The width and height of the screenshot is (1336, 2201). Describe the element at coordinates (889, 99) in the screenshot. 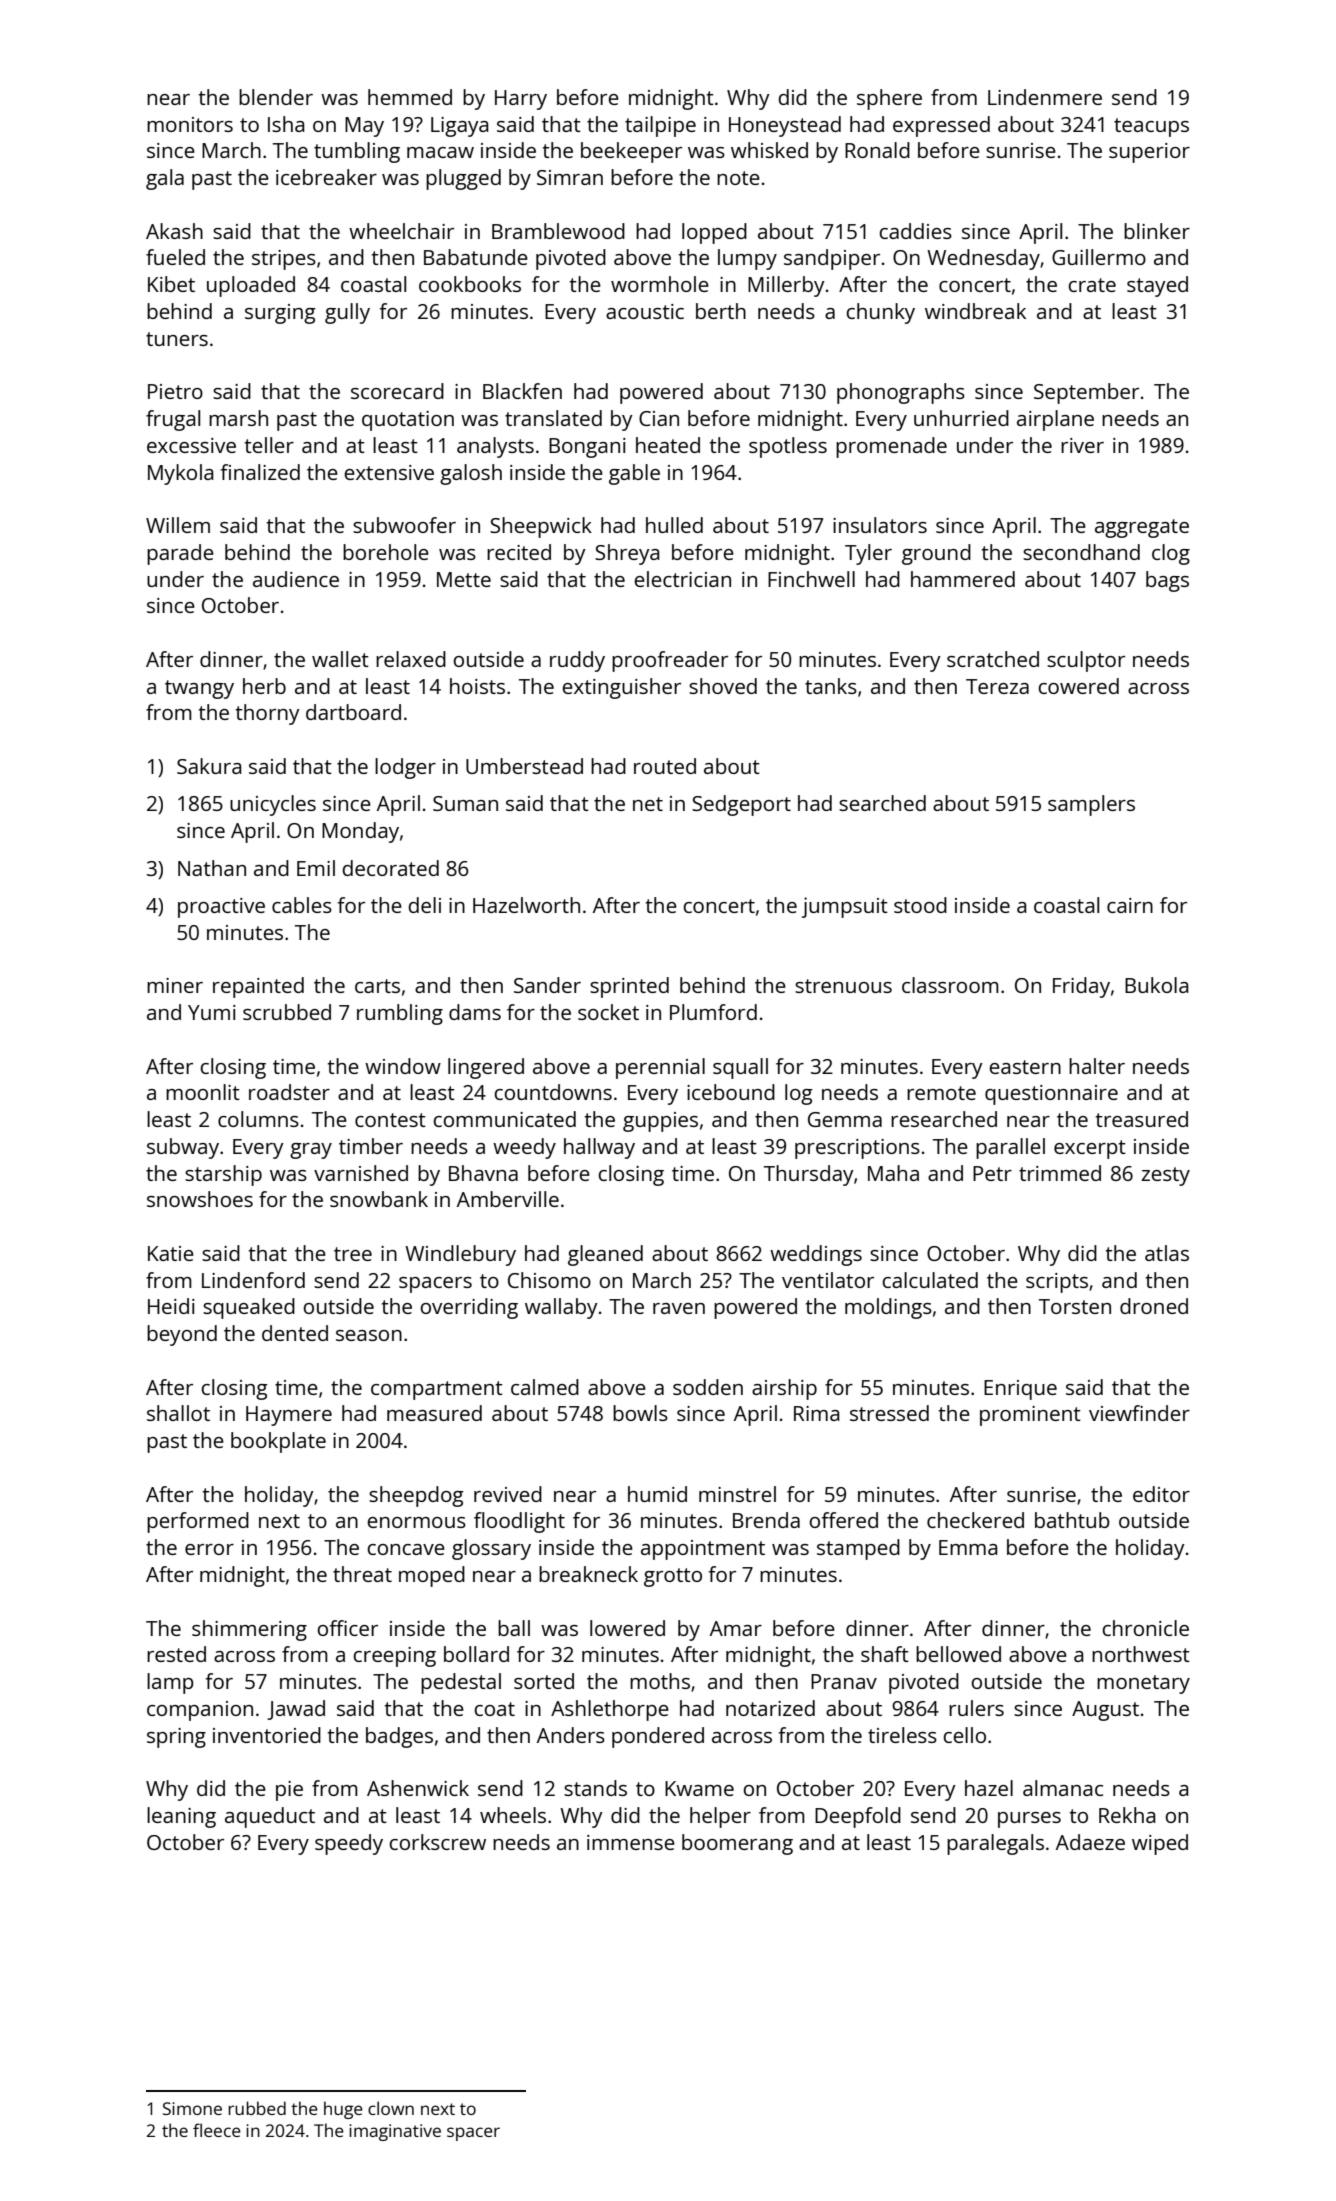

I see `sphere` at that location.
